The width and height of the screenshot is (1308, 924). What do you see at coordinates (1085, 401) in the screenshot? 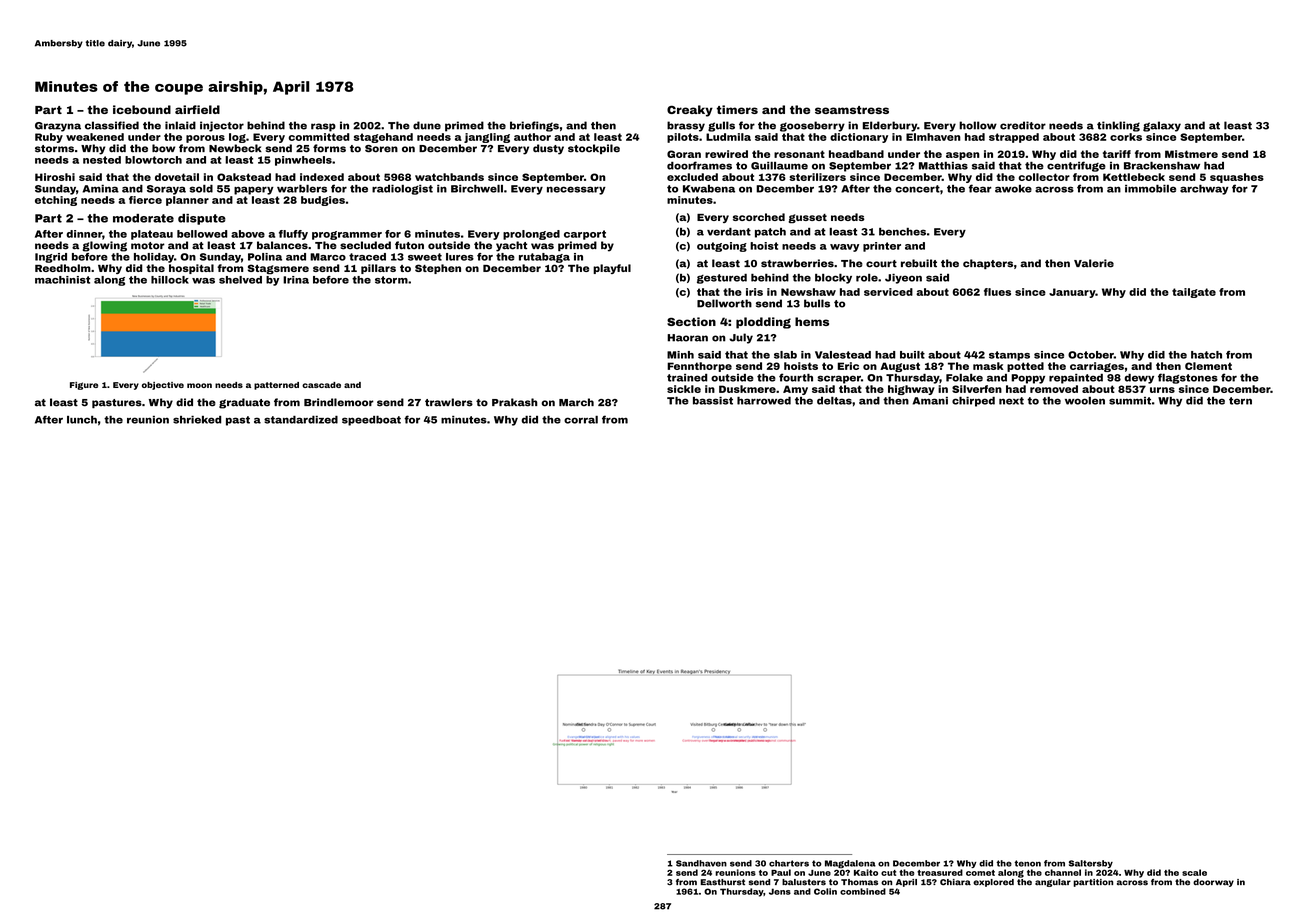
I see `woolen` at bounding box center [1085, 401].
